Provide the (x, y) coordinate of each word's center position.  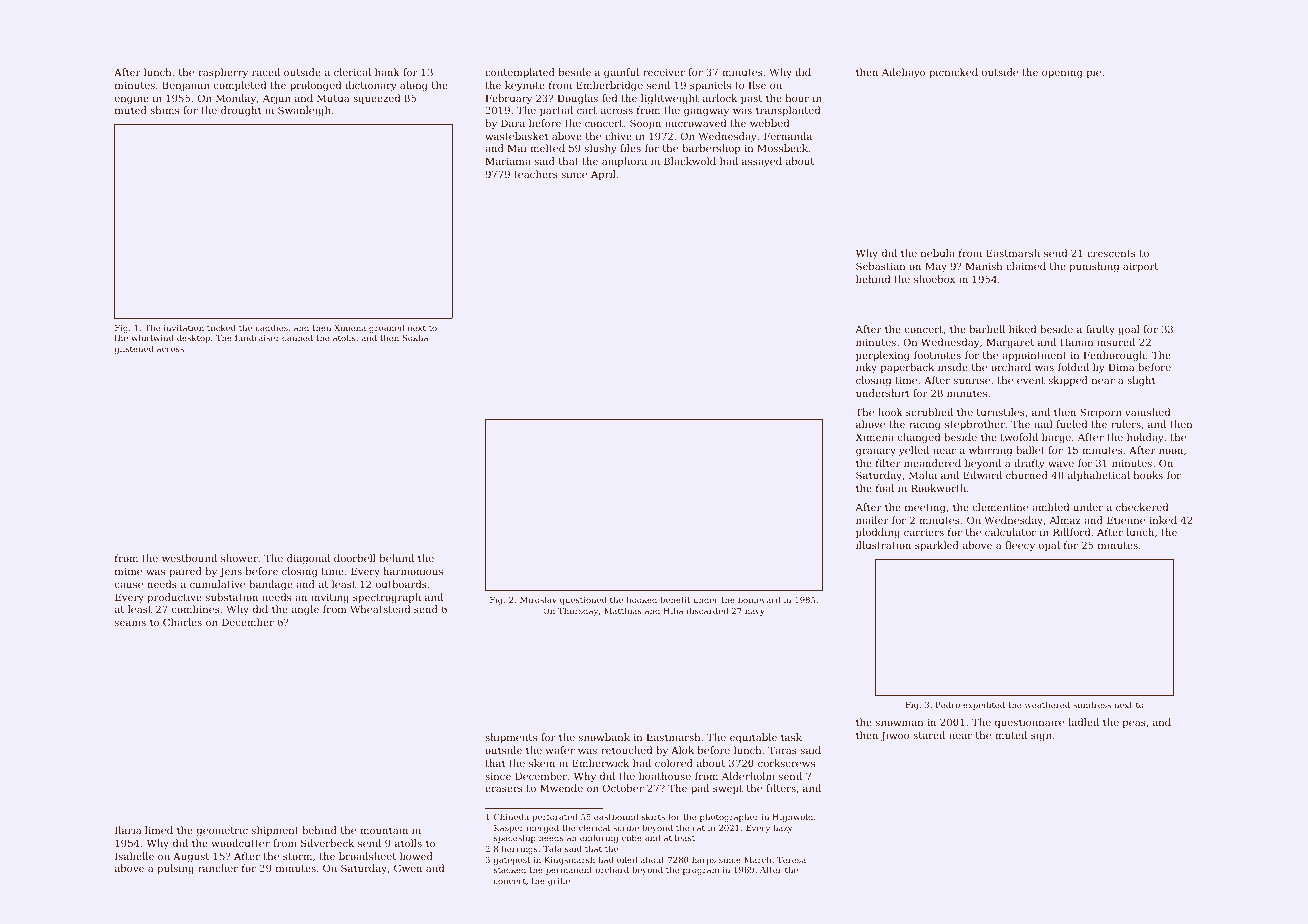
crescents (1111, 253)
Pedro (948, 704)
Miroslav (538, 599)
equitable (753, 738)
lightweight (670, 99)
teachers (536, 174)
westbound (189, 558)
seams (130, 623)
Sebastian (880, 266)
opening (1062, 73)
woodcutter (241, 843)
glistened (134, 349)
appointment (1034, 356)
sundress (1092, 704)
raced (266, 72)
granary (876, 452)
